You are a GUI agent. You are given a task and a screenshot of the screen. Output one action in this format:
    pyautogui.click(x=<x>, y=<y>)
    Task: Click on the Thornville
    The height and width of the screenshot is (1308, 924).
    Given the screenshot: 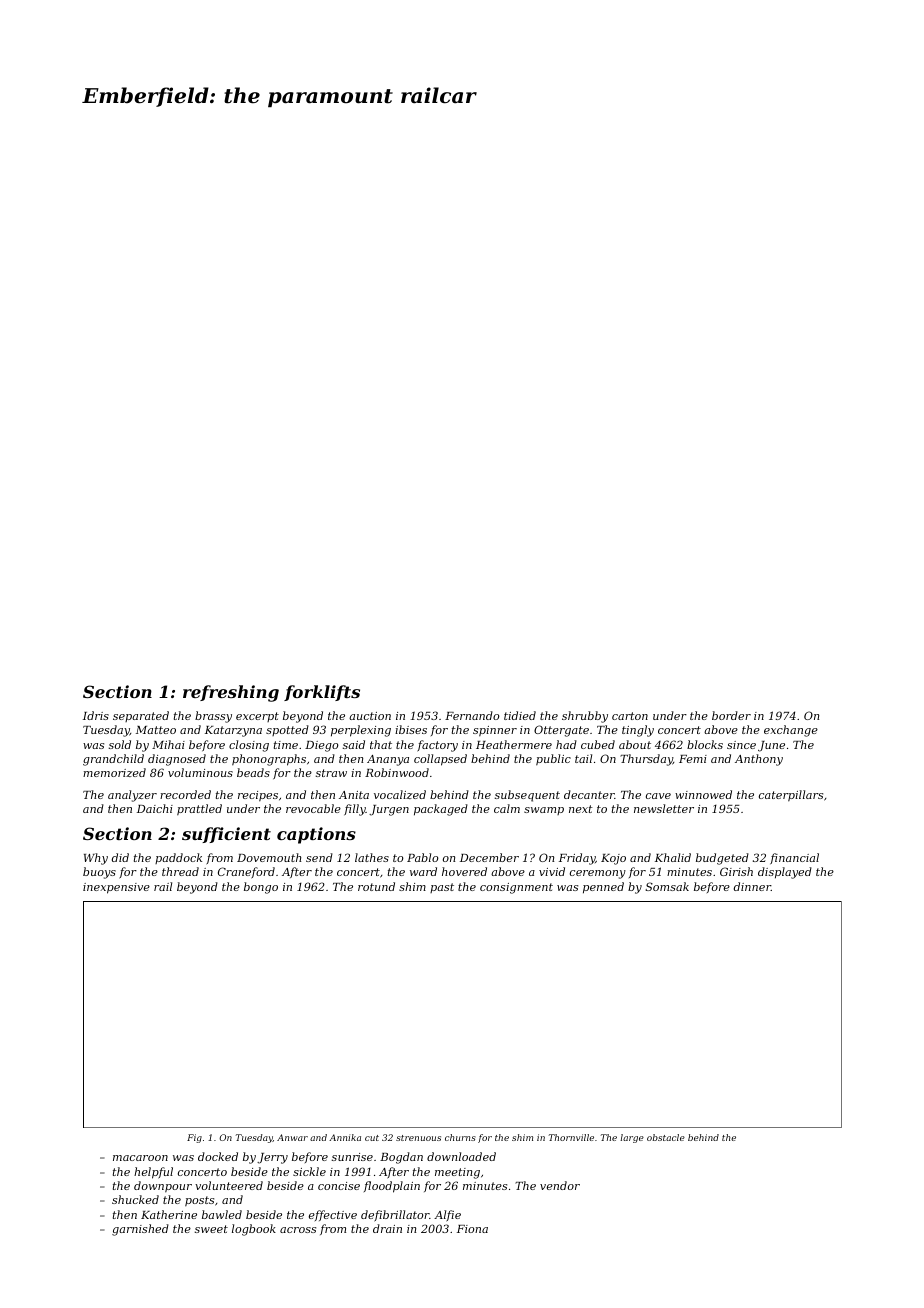 What is the action you would take?
    pyautogui.click(x=571, y=1137)
